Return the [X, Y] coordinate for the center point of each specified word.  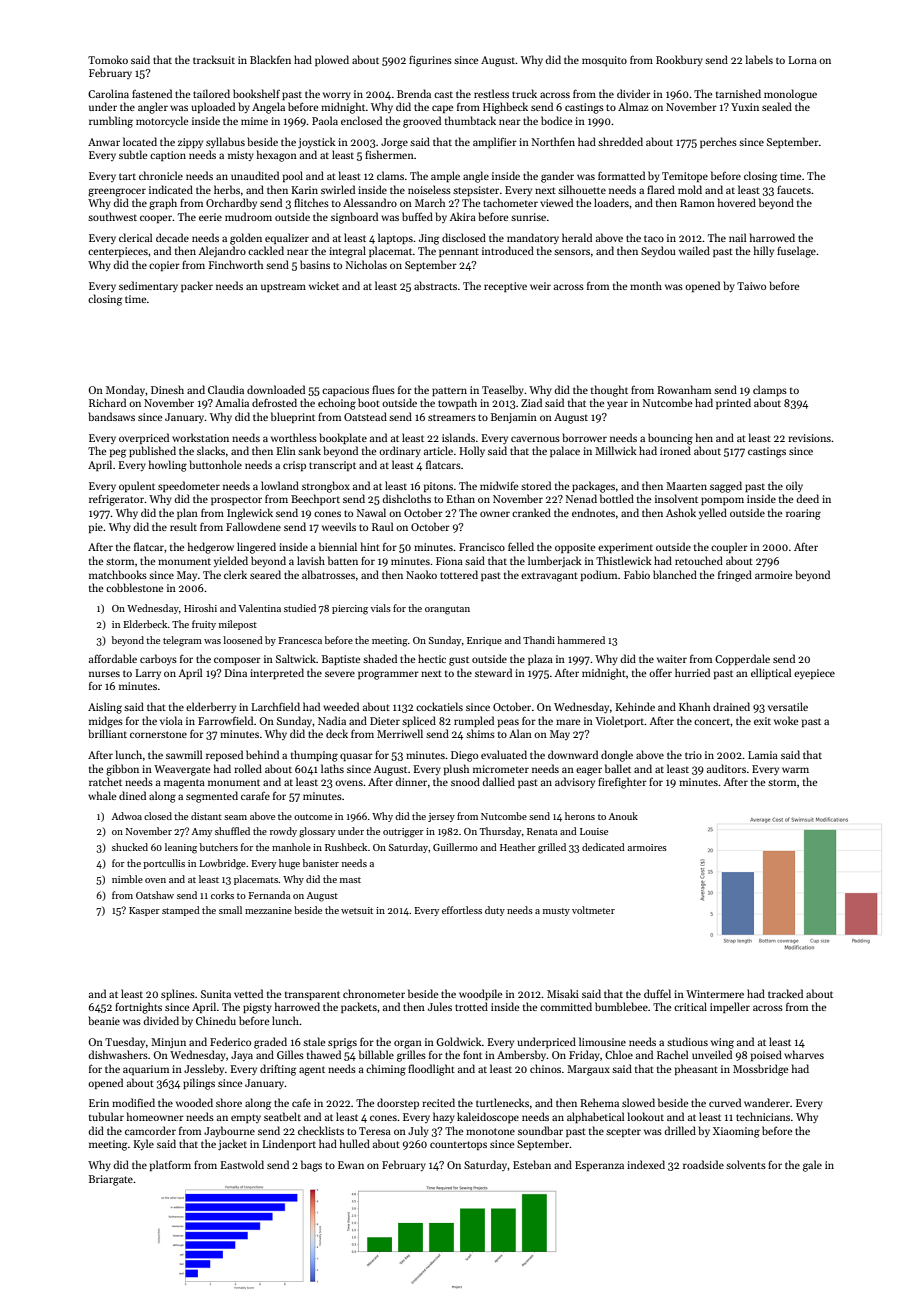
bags [311, 1166]
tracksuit [214, 59]
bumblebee [621, 1006]
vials [380, 608]
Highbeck [505, 108]
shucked [130, 847]
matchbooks [118, 574]
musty [556, 912]
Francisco [482, 547]
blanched [675, 574]
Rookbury [679, 60]
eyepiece [814, 674]
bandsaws [111, 416]
